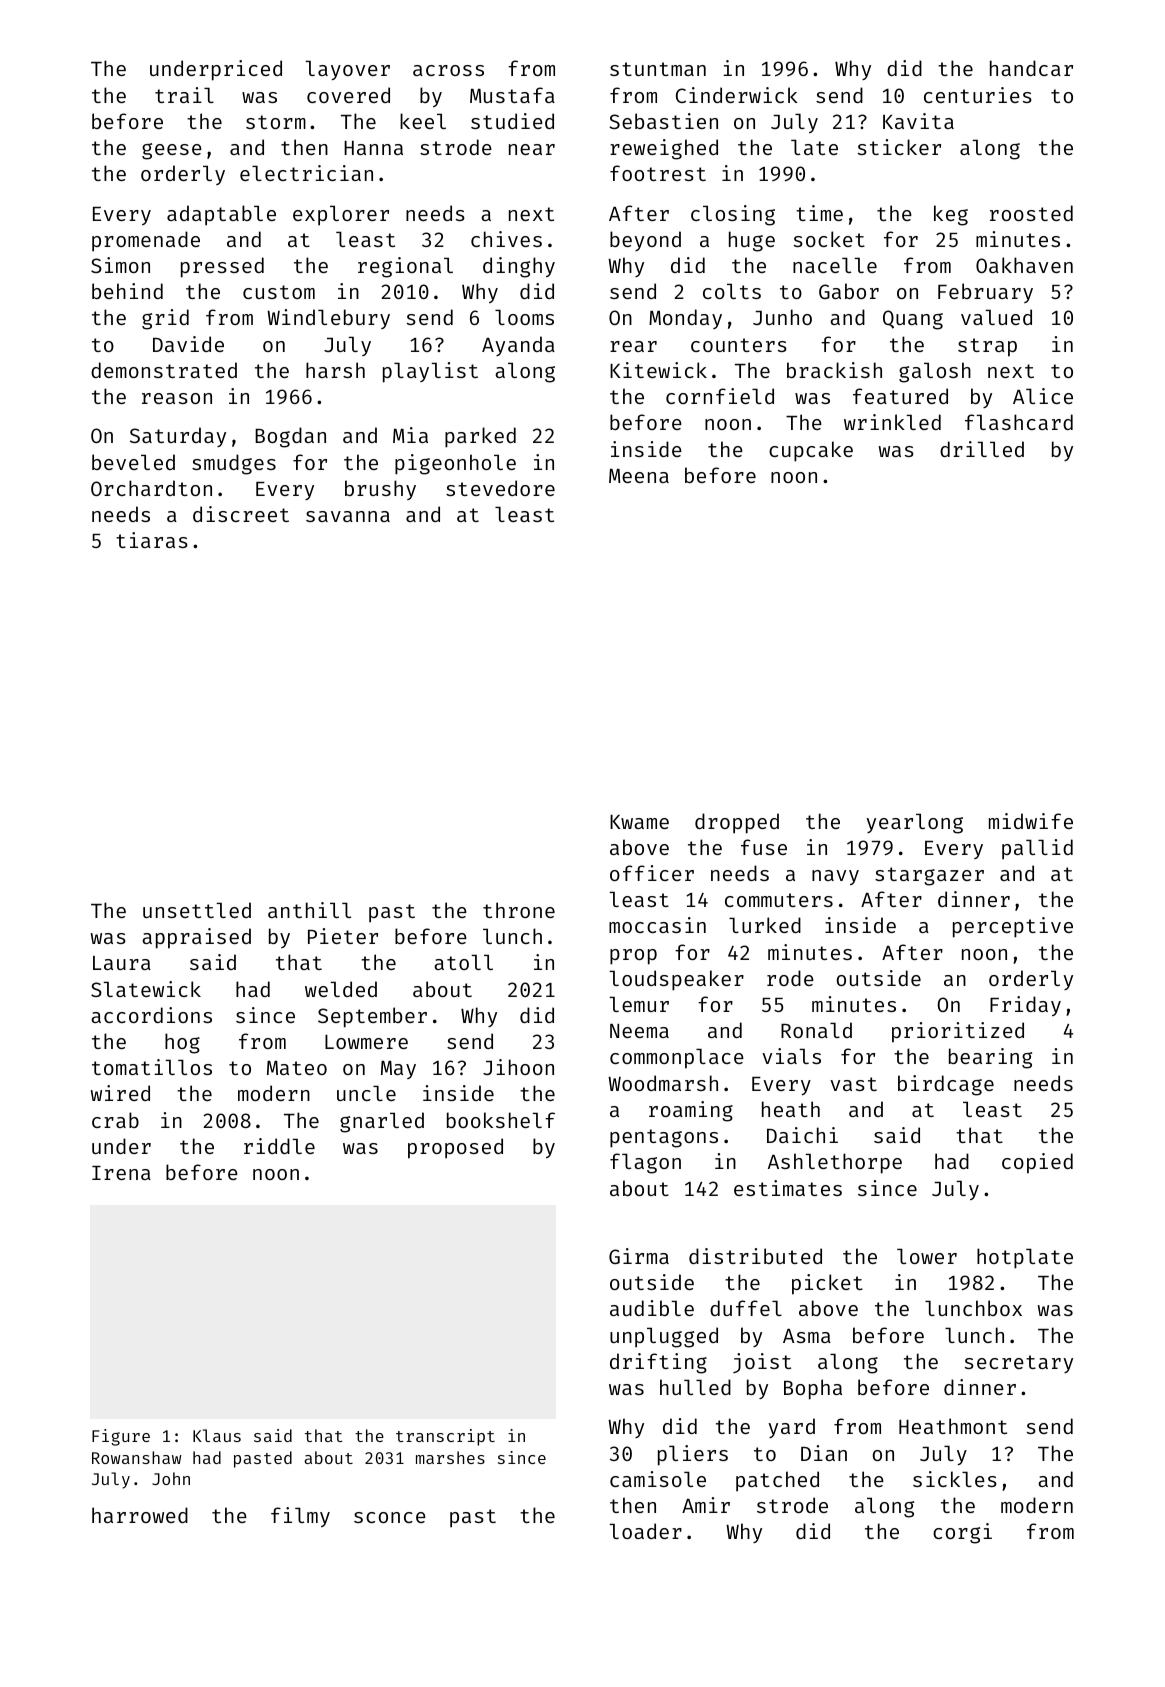 The image size is (1165, 1687). I want to click on roaming, so click(691, 1111).
